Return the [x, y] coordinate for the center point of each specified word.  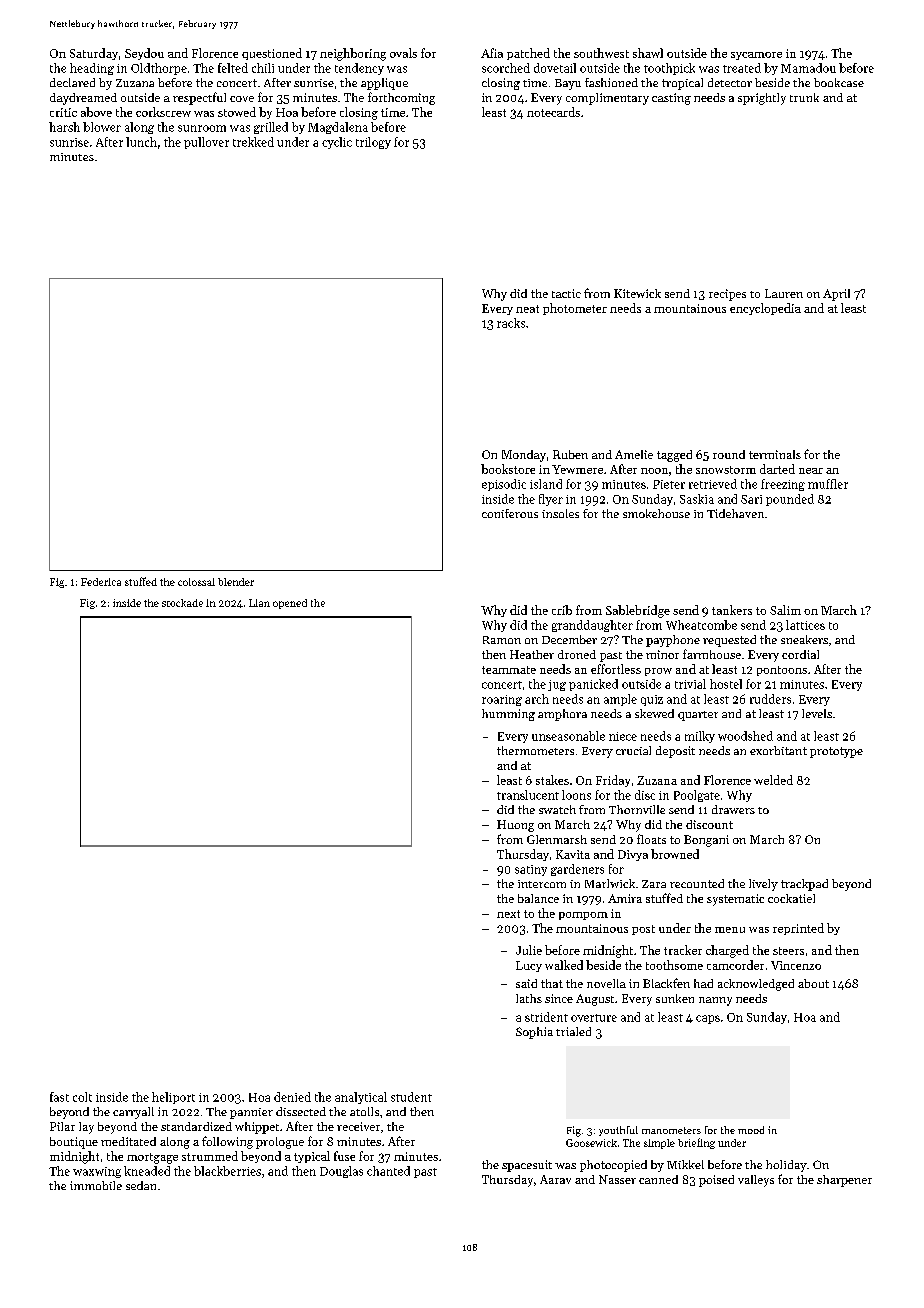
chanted [388, 1171]
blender [236, 582]
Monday [524, 456]
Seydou [144, 54]
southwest [601, 53]
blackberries [227, 1171]
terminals [775, 454]
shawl [648, 53]
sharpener [844, 1181]
